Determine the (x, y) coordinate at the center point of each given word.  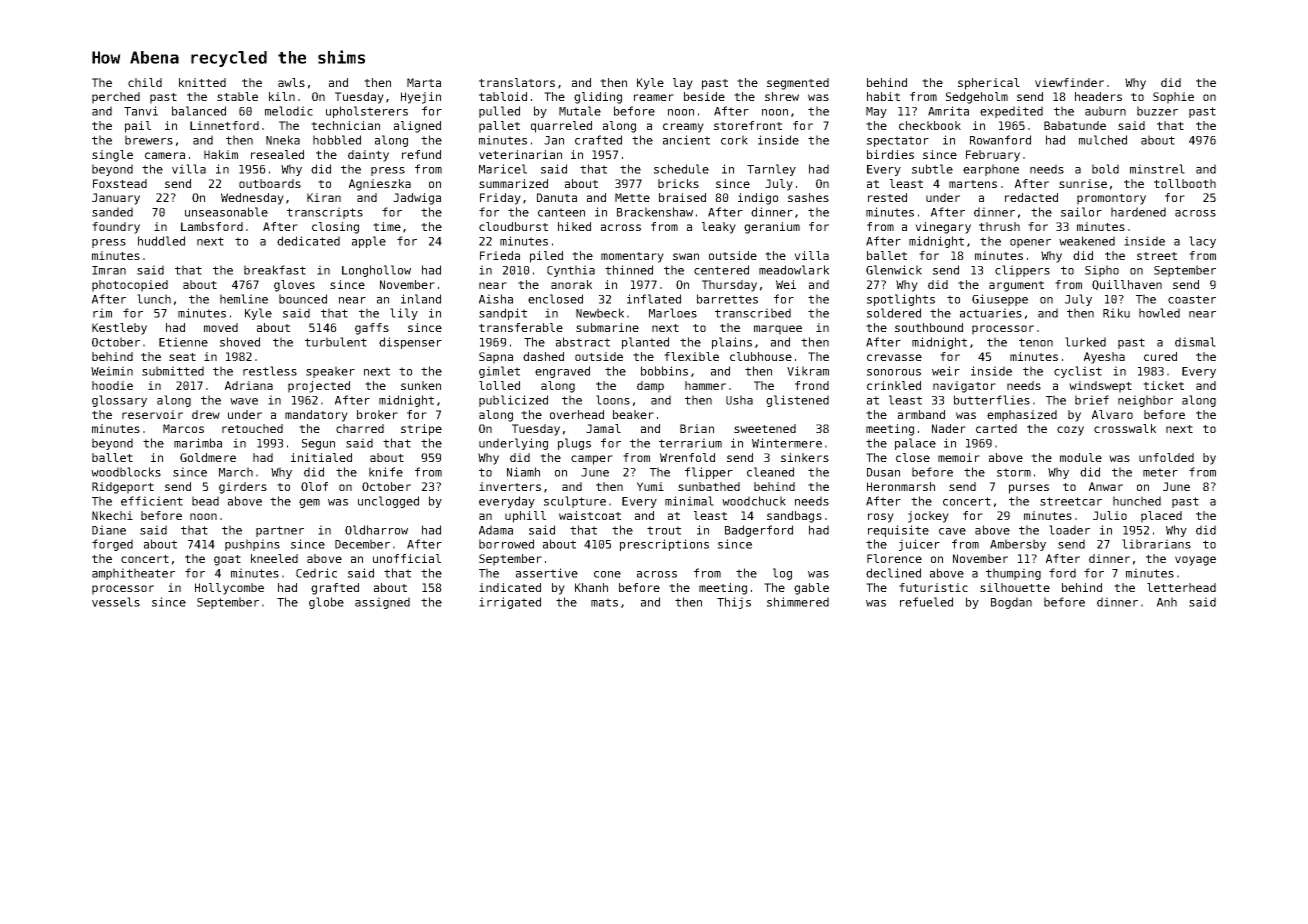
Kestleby (119, 329)
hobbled (337, 140)
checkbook (930, 125)
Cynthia (571, 271)
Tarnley (771, 170)
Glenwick (894, 270)
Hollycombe (229, 589)
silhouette (1015, 587)
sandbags (794, 517)
